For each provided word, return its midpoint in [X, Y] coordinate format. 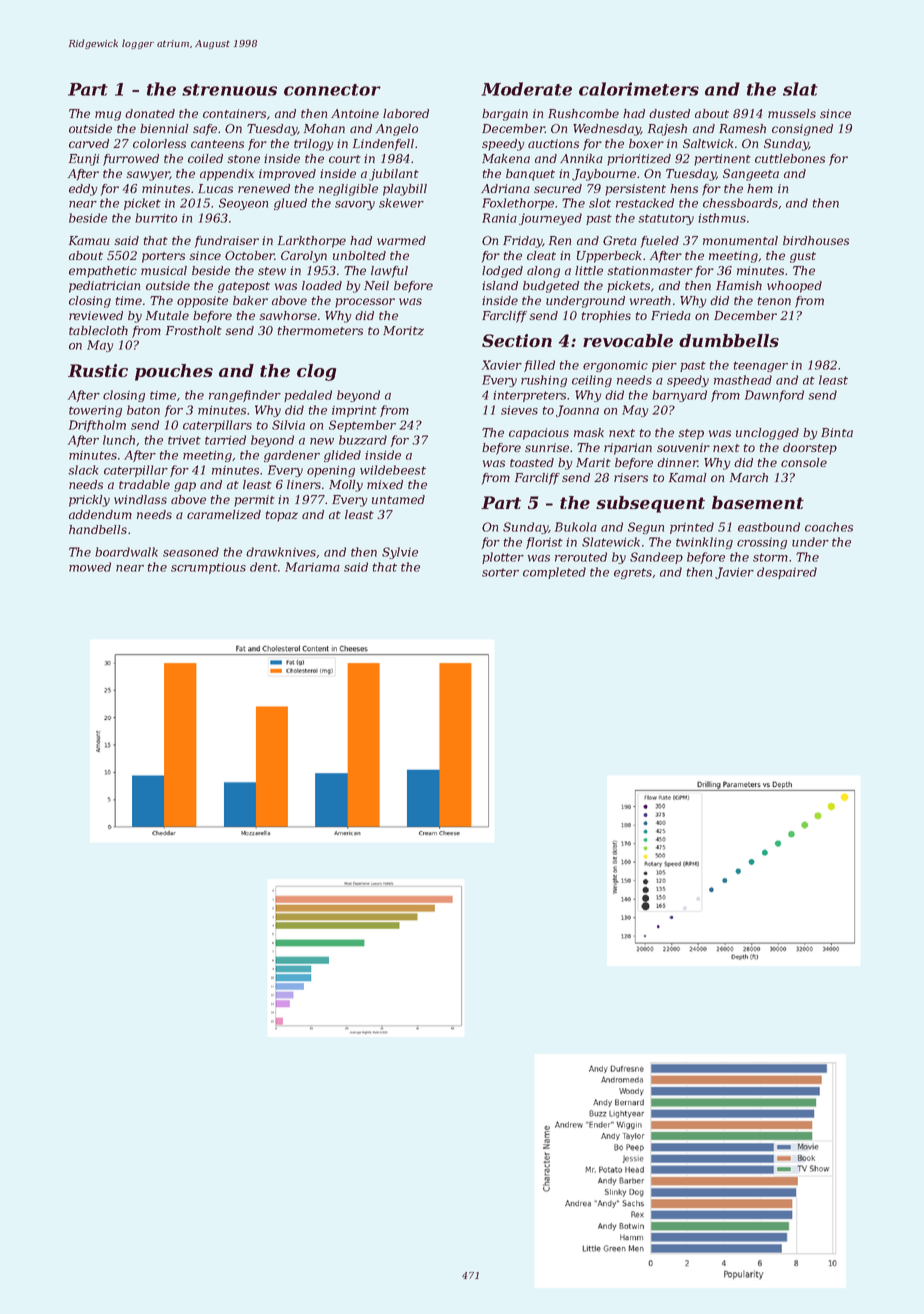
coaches [829, 527]
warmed [401, 240]
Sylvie [400, 553]
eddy [83, 190]
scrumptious [208, 568]
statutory [666, 219]
